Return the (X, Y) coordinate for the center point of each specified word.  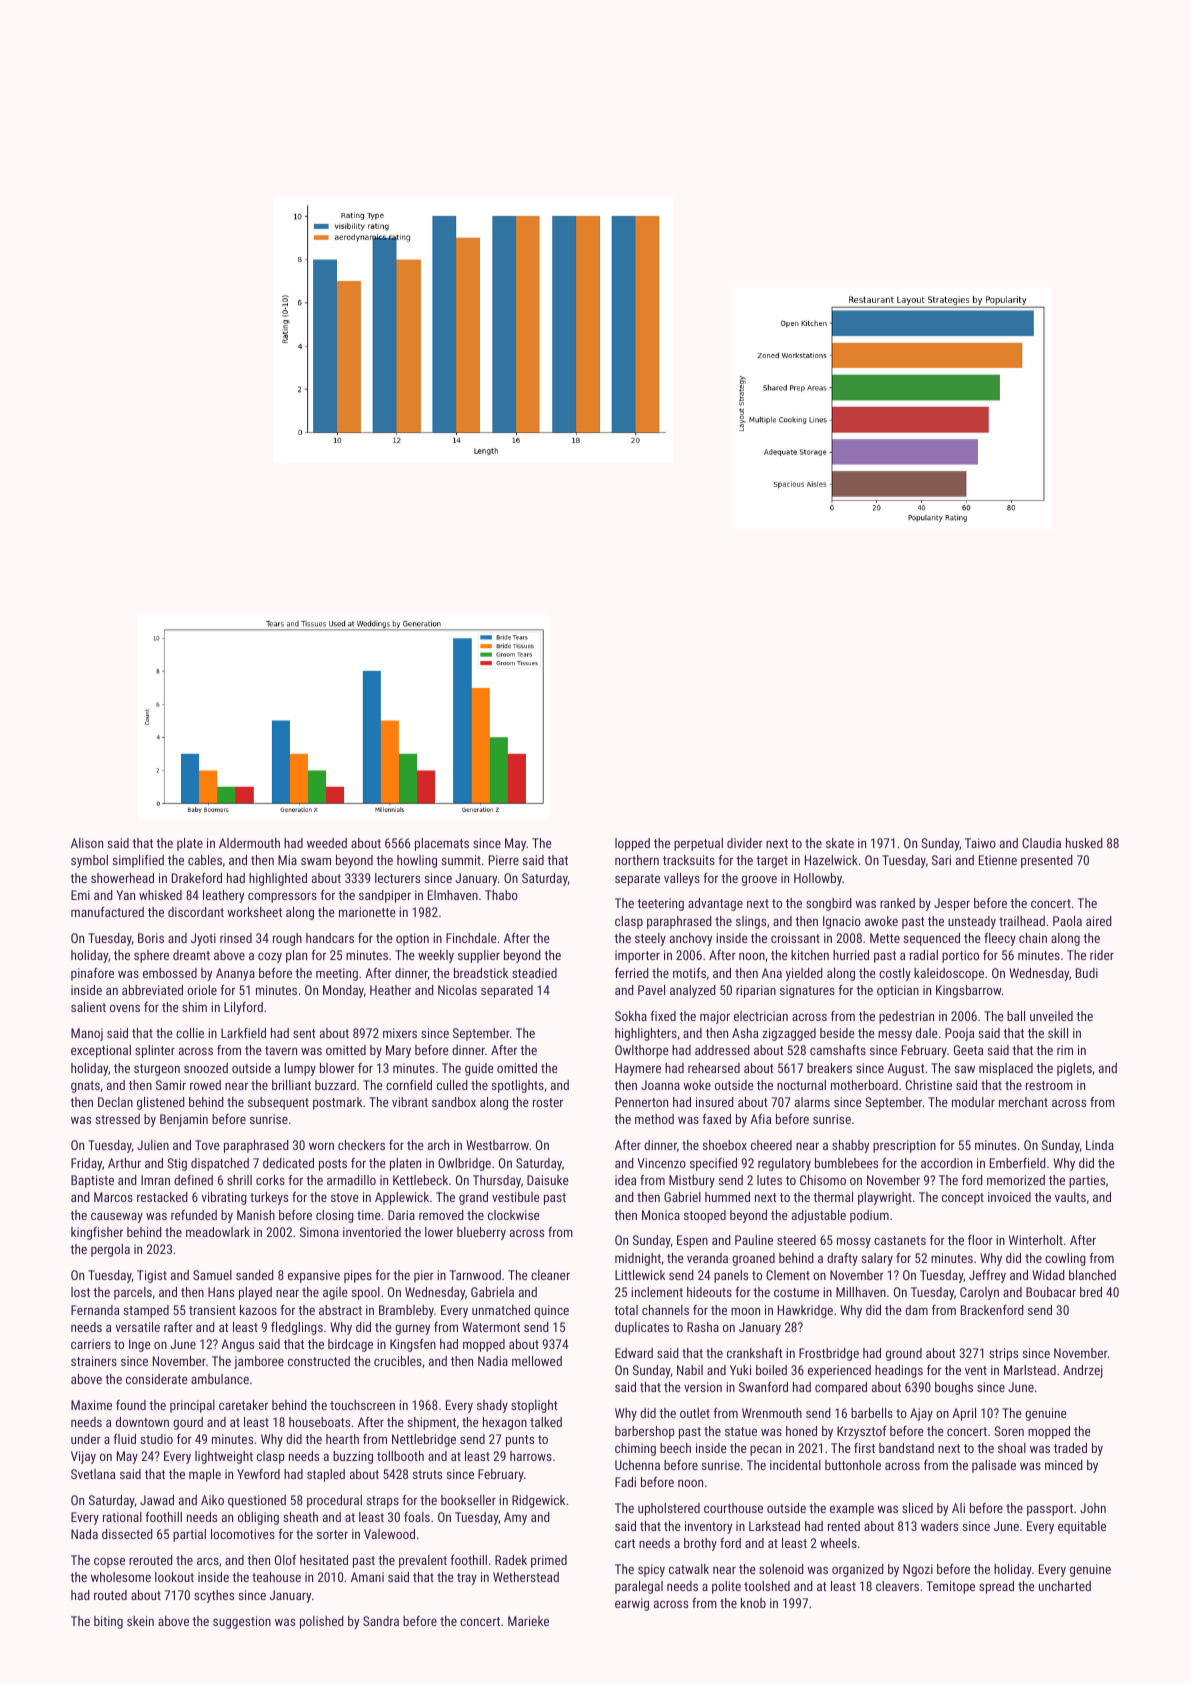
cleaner (550, 1275)
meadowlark (218, 1232)
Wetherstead (526, 1577)
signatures (807, 991)
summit (461, 860)
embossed (170, 973)
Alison (87, 843)
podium (869, 1216)
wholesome (121, 1577)
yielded (804, 974)
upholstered (669, 1509)
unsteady (972, 922)
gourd (188, 1423)
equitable (1082, 1527)
